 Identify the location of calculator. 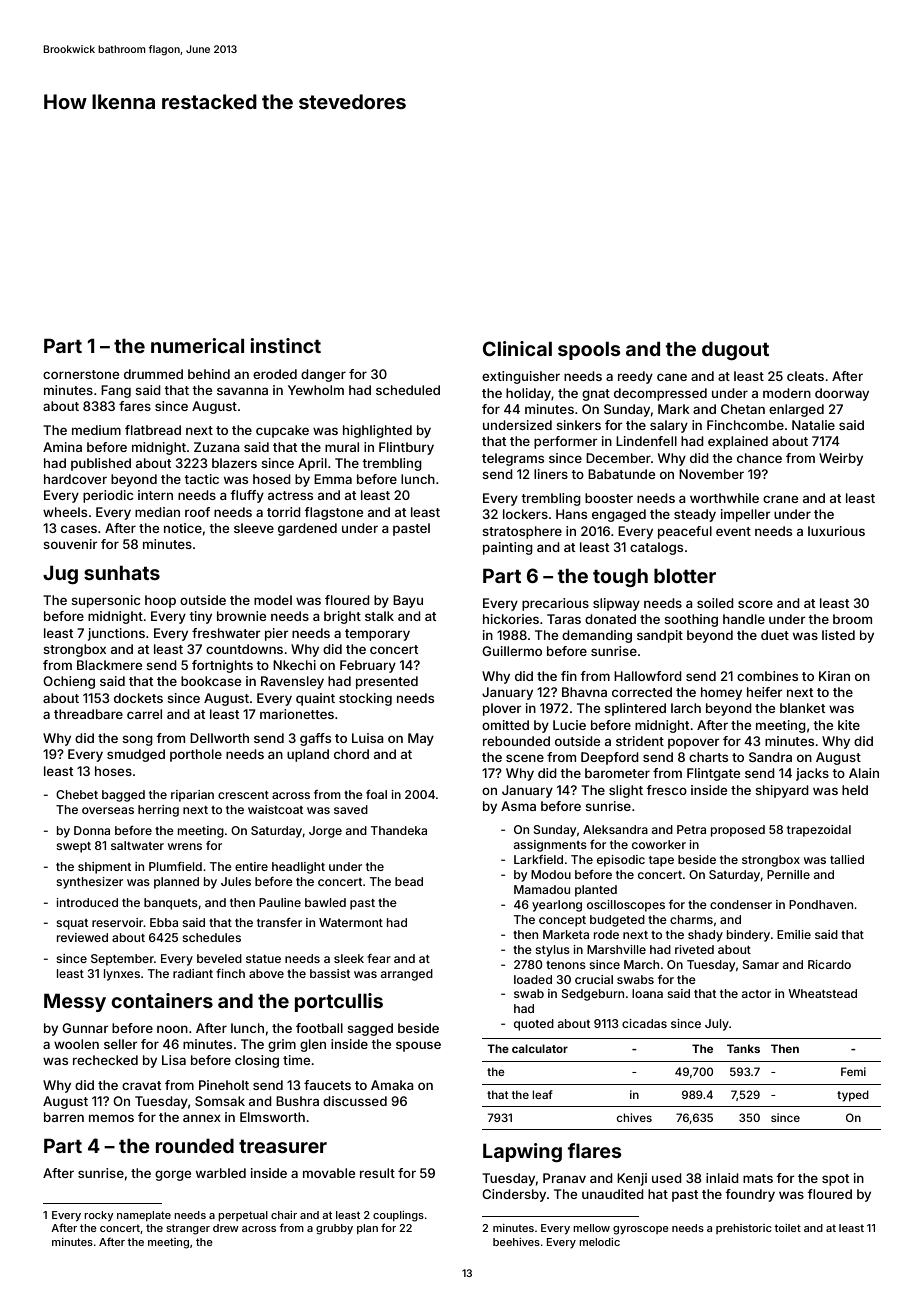
(540, 1048).
